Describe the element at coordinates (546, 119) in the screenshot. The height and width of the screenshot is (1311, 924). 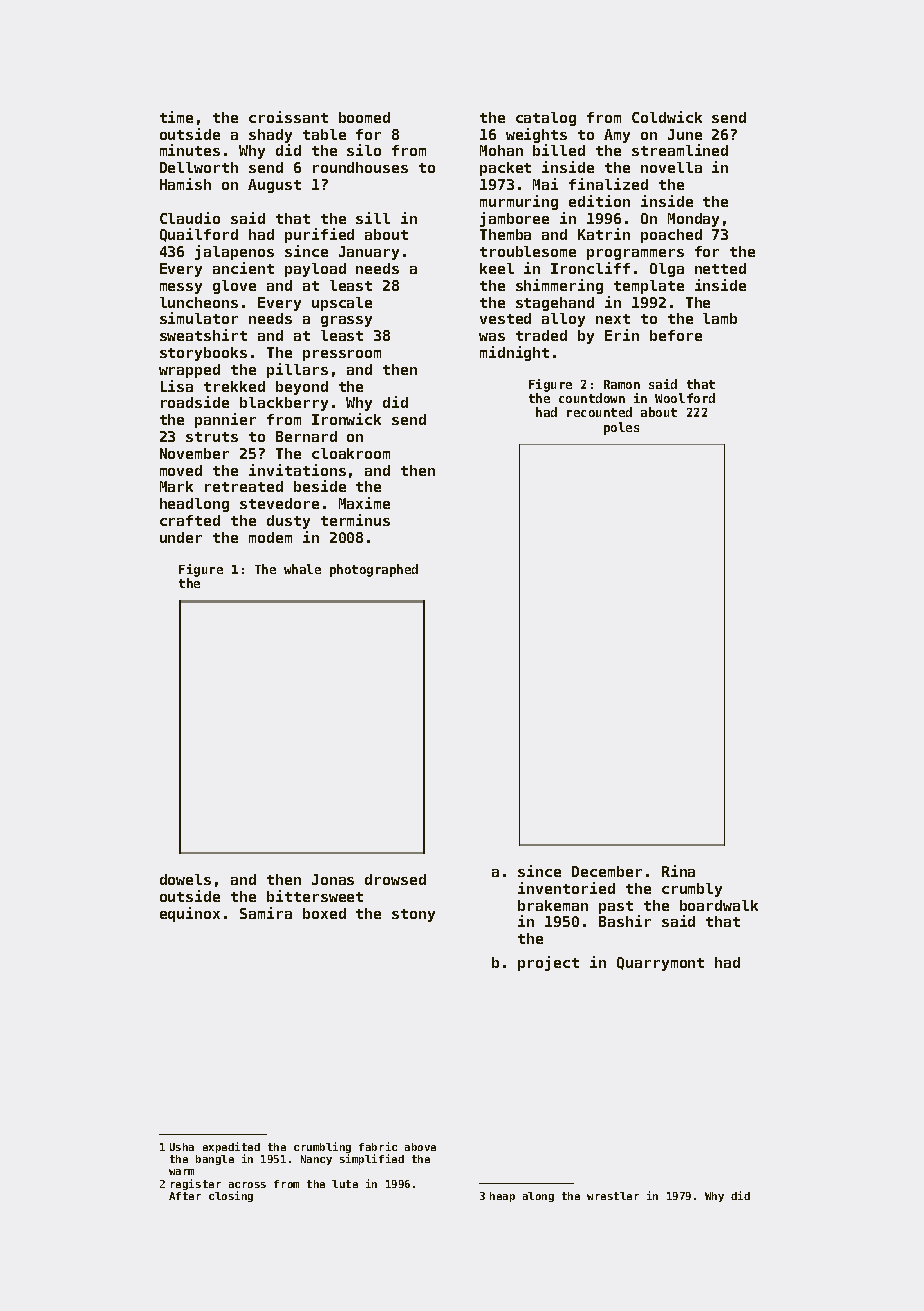
I see `catalog` at that location.
